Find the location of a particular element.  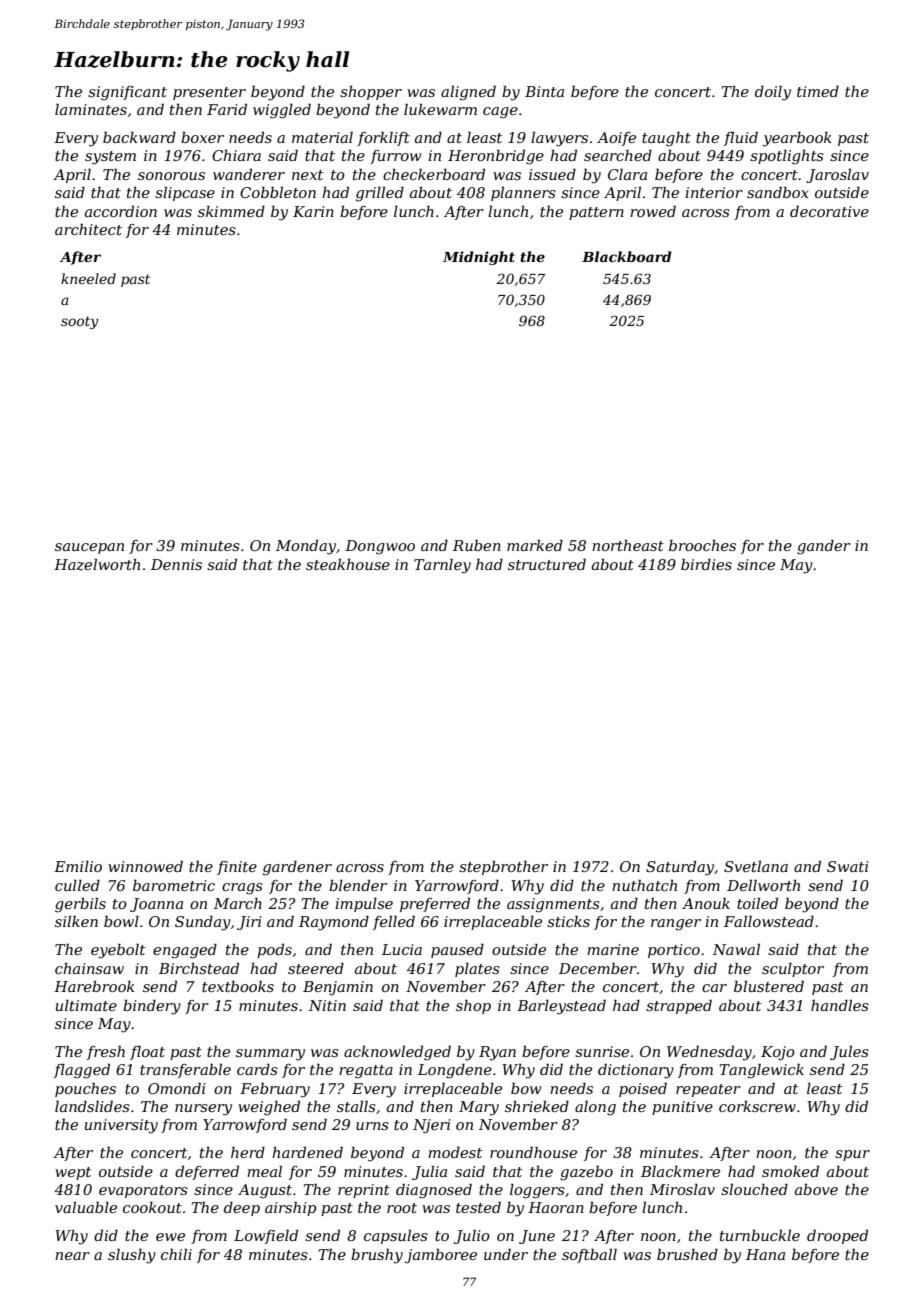

Midnight is located at coordinates (479, 258).
